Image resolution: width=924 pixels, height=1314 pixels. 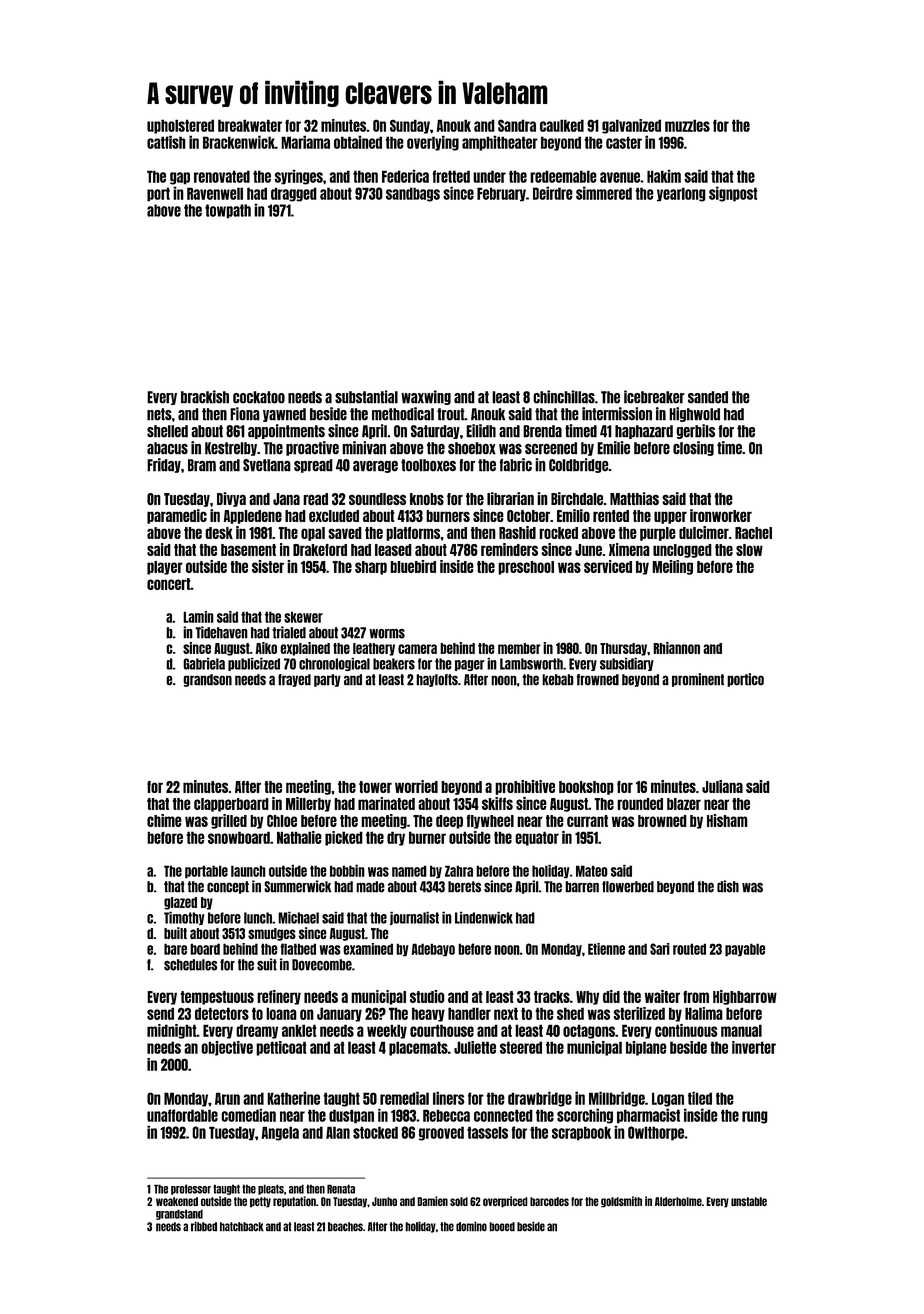 I want to click on chime, so click(x=164, y=820).
